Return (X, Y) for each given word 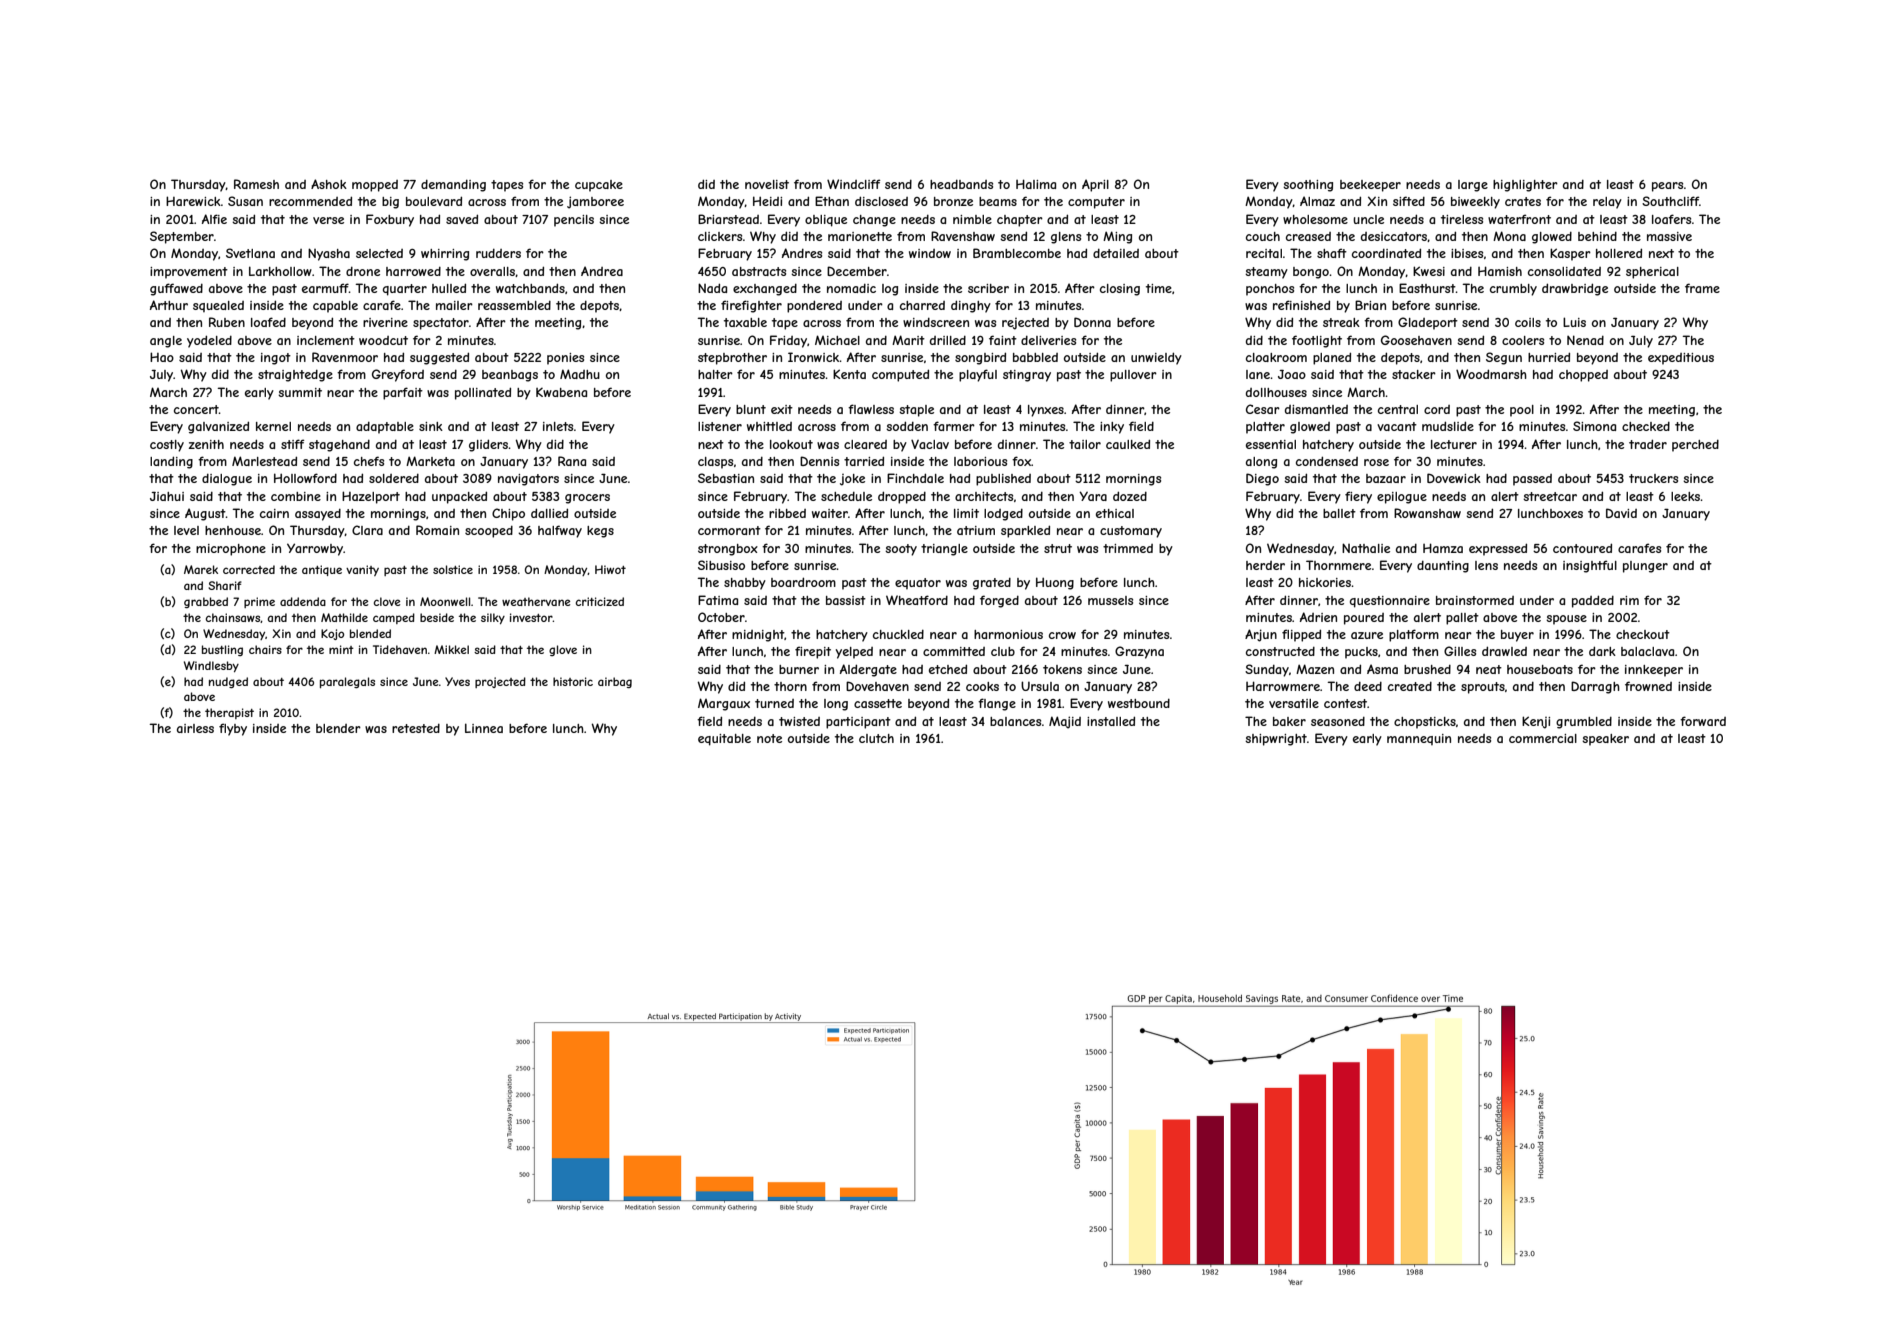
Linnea (484, 728)
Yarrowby (315, 549)
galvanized (218, 427)
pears (1667, 187)
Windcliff (853, 184)
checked (1646, 426)
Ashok (329, 184)
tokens (1062, 669)
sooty (901, 550)
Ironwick (814, 357)
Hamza (1443, 548)
